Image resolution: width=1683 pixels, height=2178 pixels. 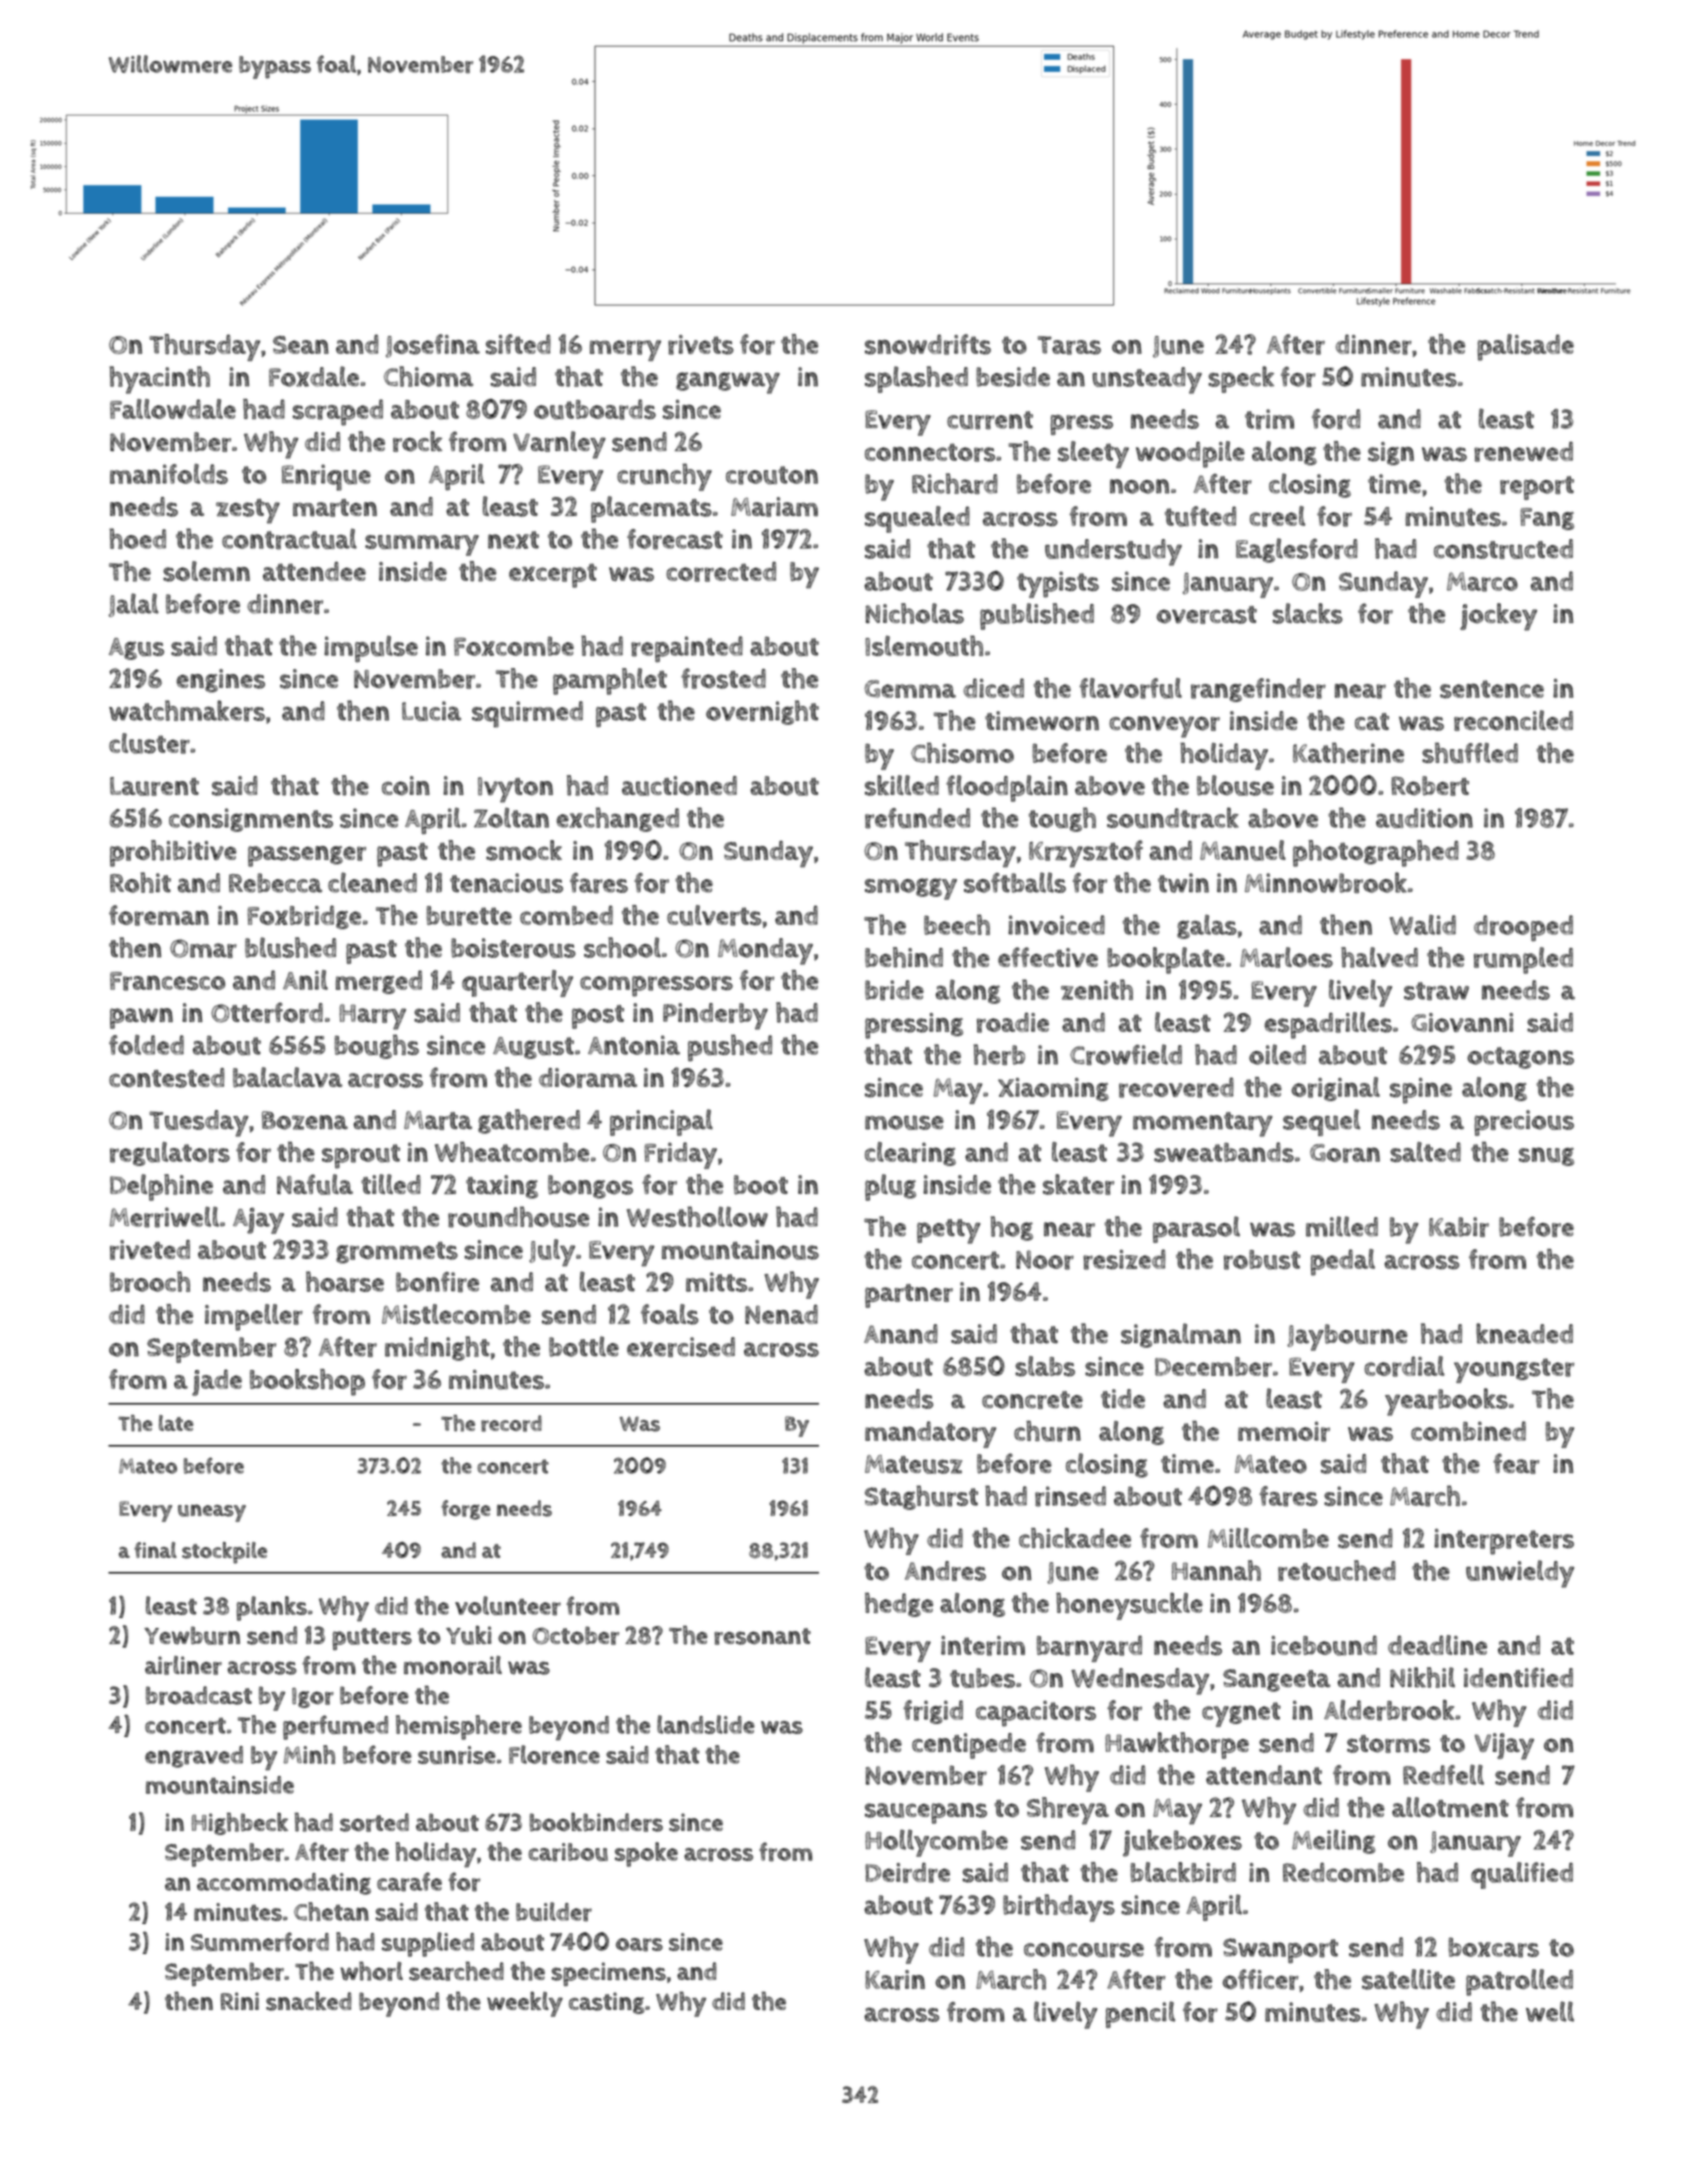 What do you see at coordinates (1523, 452) in the screenshot?
I see `renewed` at bounding box center [1523, 452].
